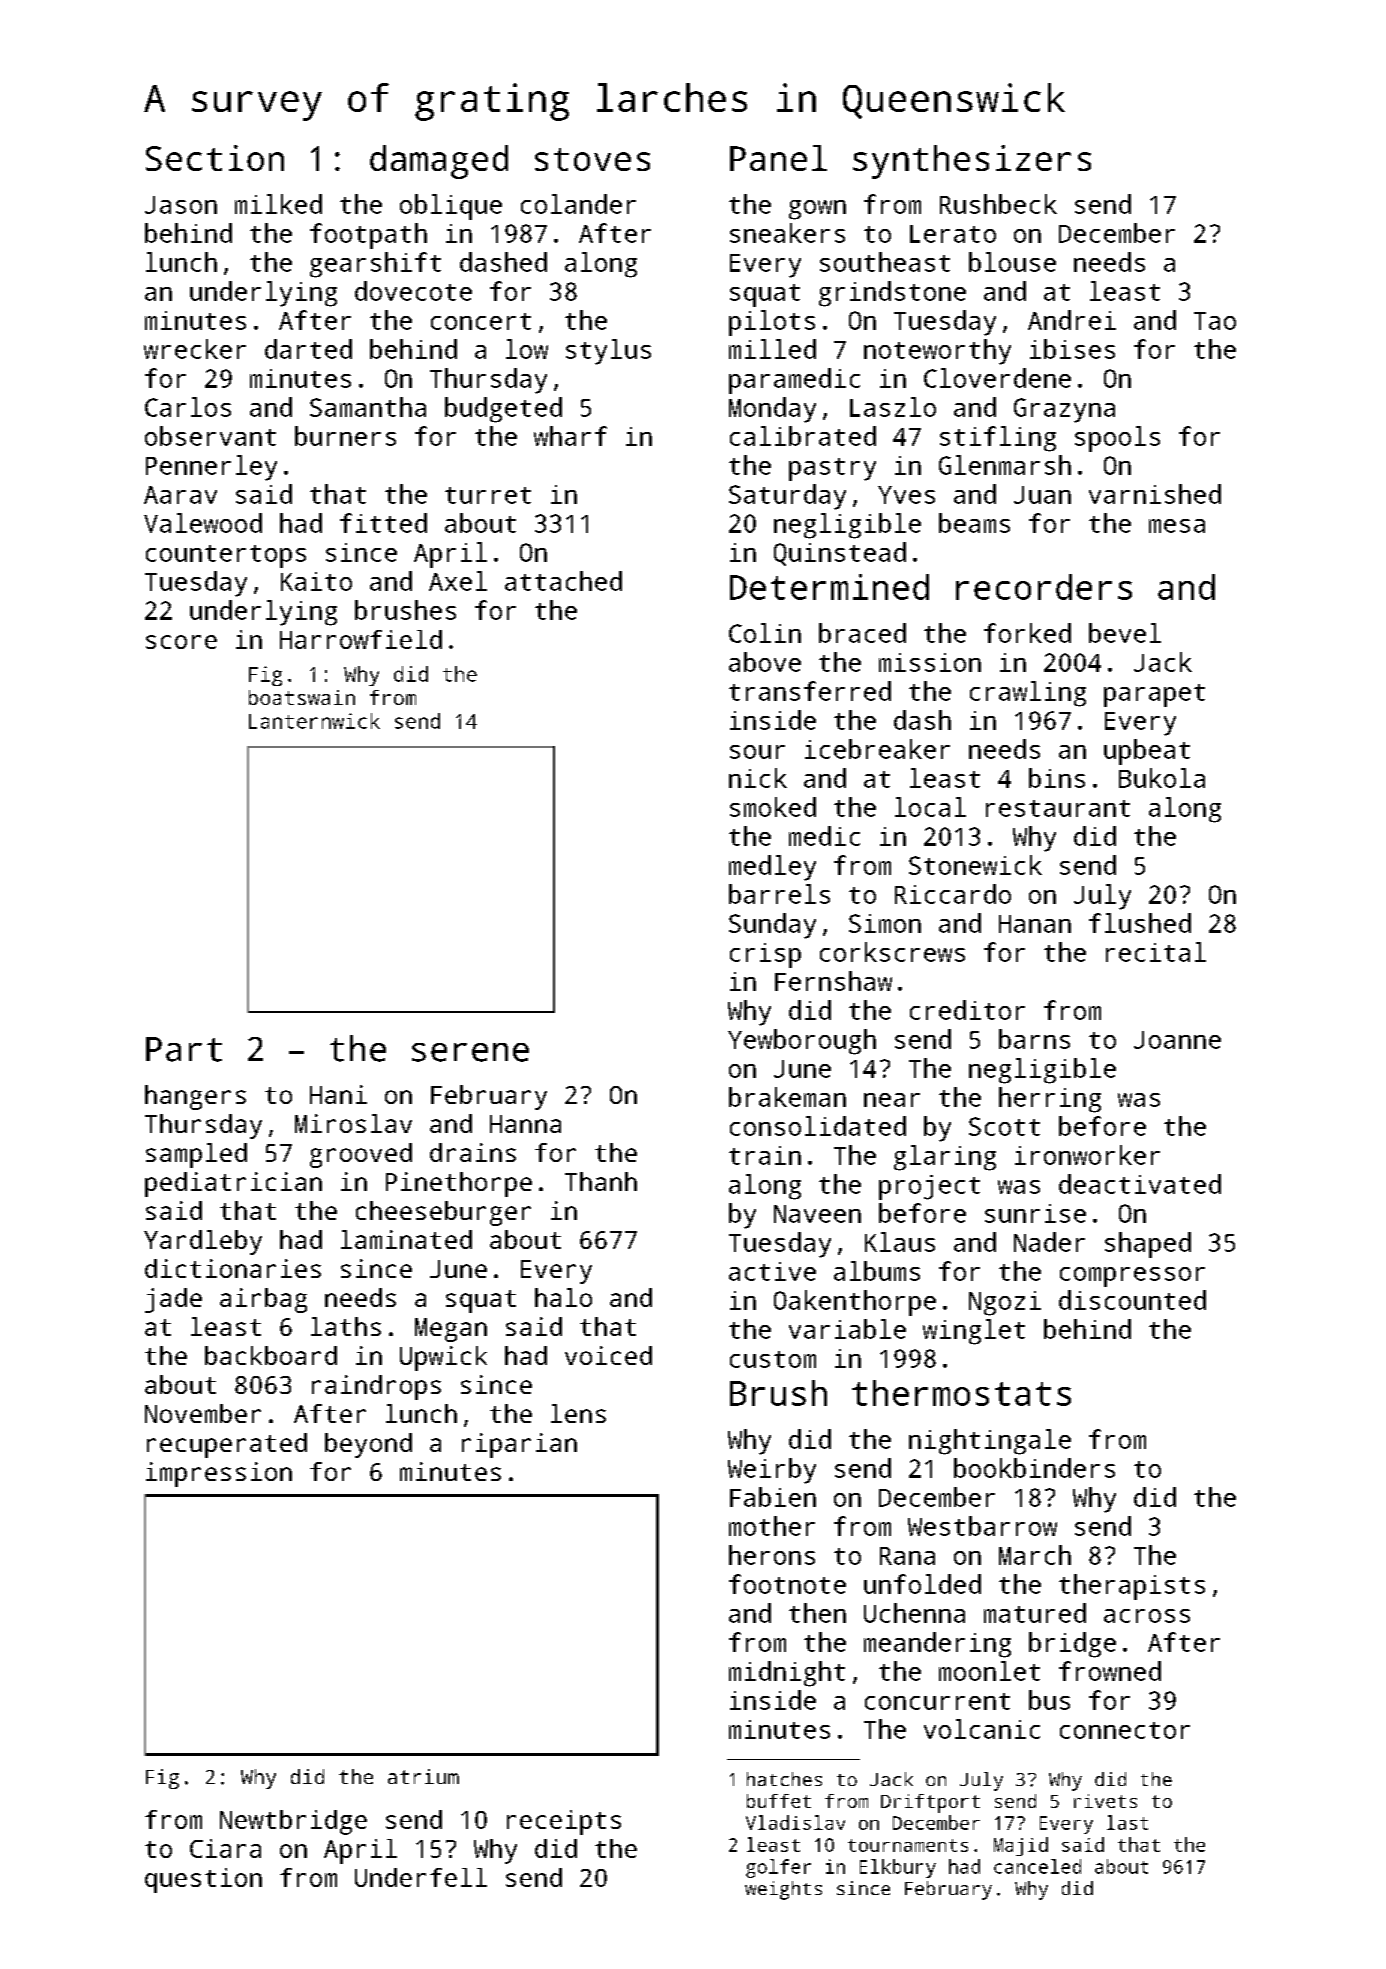  I want to click on canceled, so click(1037, 1866).
